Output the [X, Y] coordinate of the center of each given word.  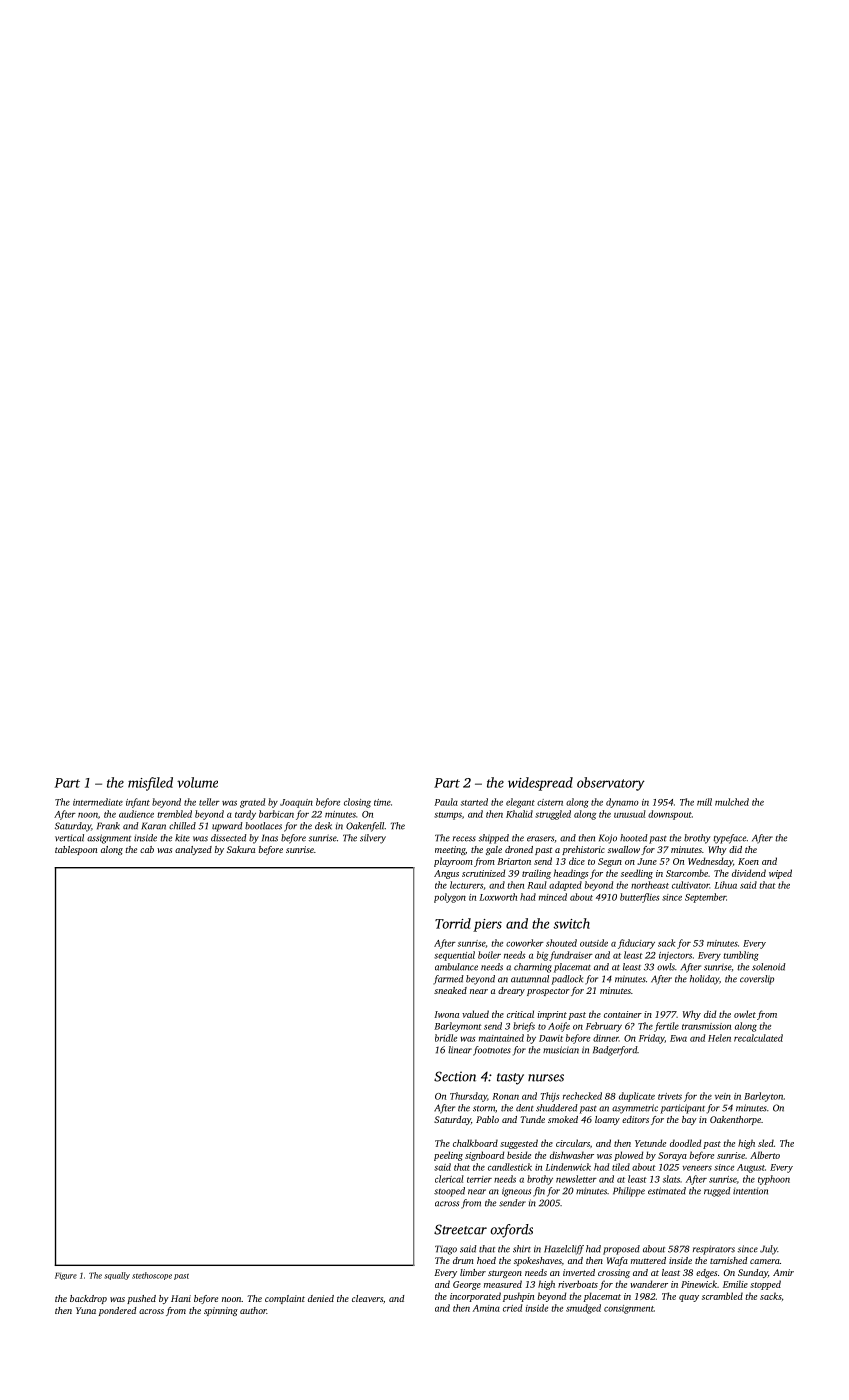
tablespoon [76, 850]
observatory [611, 784]
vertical [69, 838]
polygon [450, 898]
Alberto [765, 1155]
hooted [634, 838]
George [467, 1285]
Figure [66, 1276]
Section [455, 1076]
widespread [540, 784]
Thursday [468, 1097]
